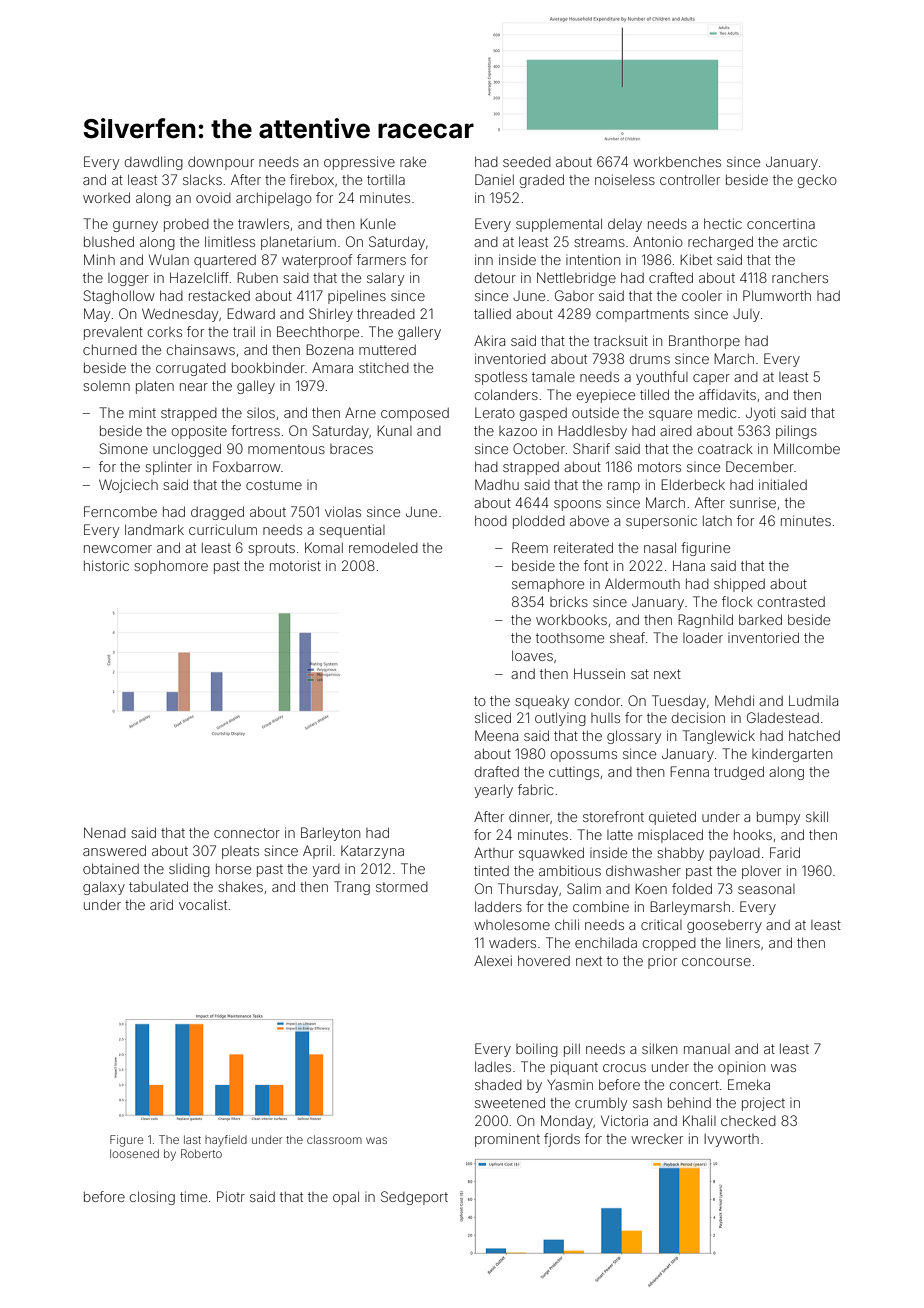  I want to click on wrecker, so click(657, 1139).
